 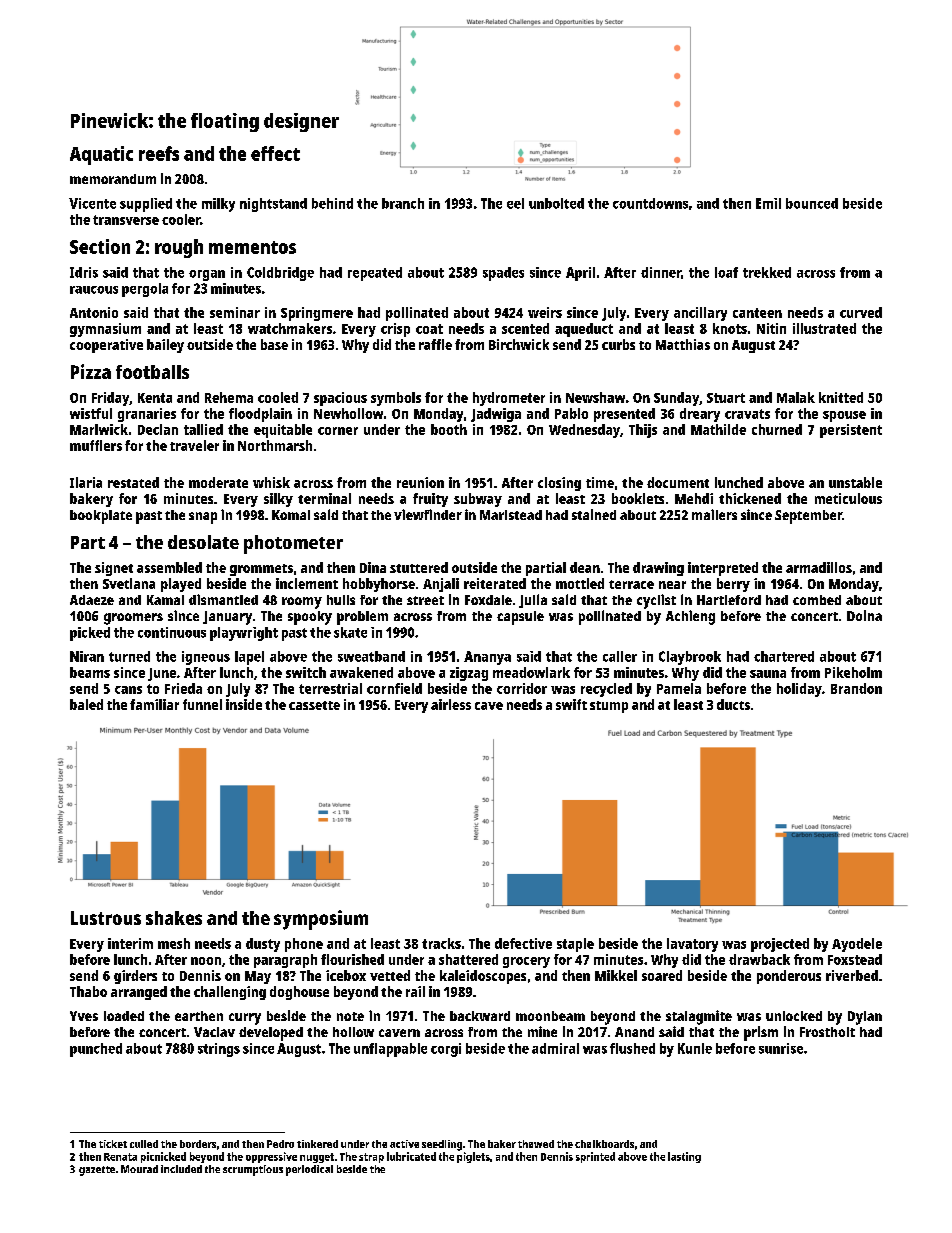 What do you see at coordinates (683, 344) in the screenshot?
I see `Matthias` at bounding box center [683, 344].
